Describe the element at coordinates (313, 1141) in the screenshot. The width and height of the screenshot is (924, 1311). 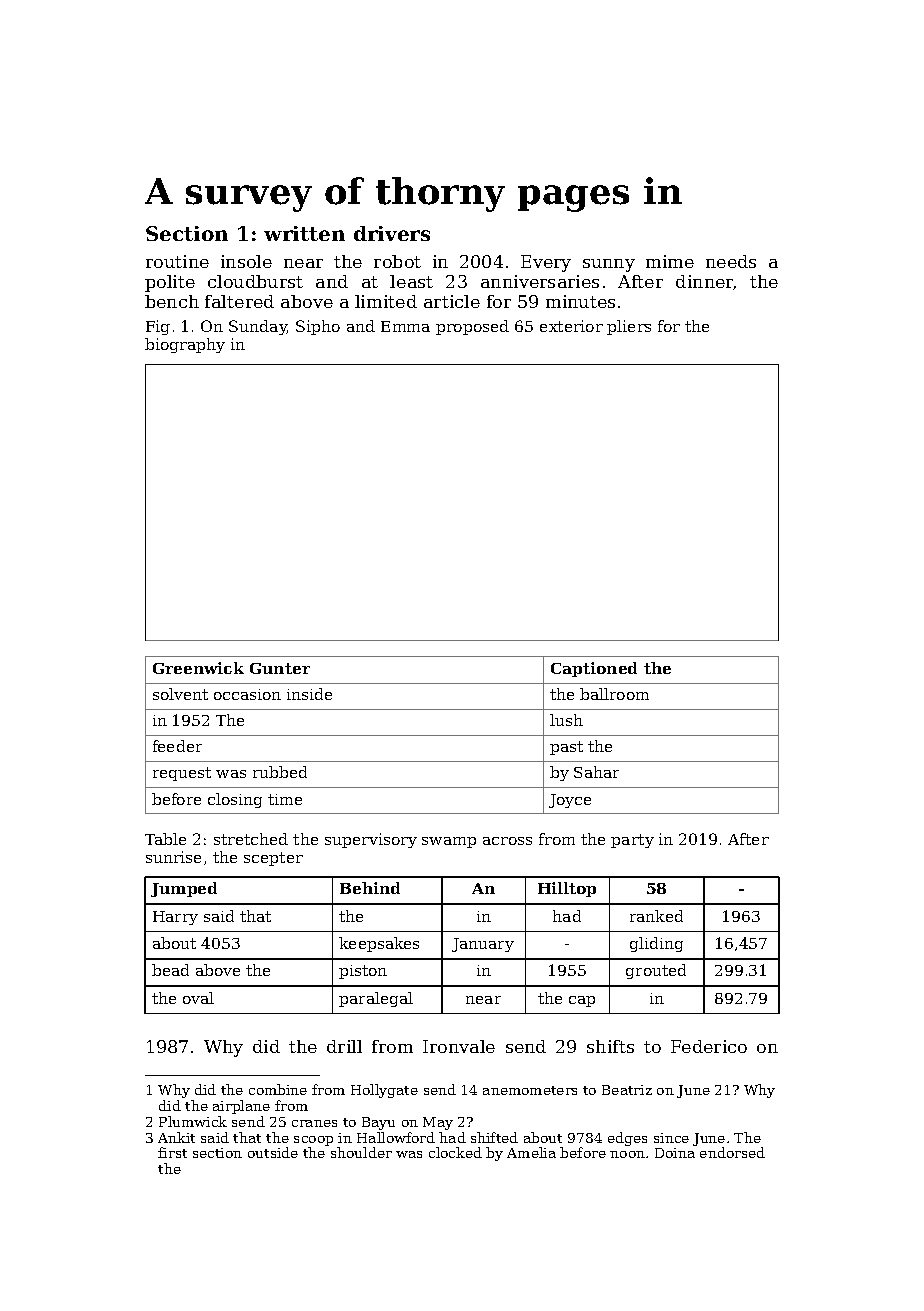
I see `scoop` at that location.
